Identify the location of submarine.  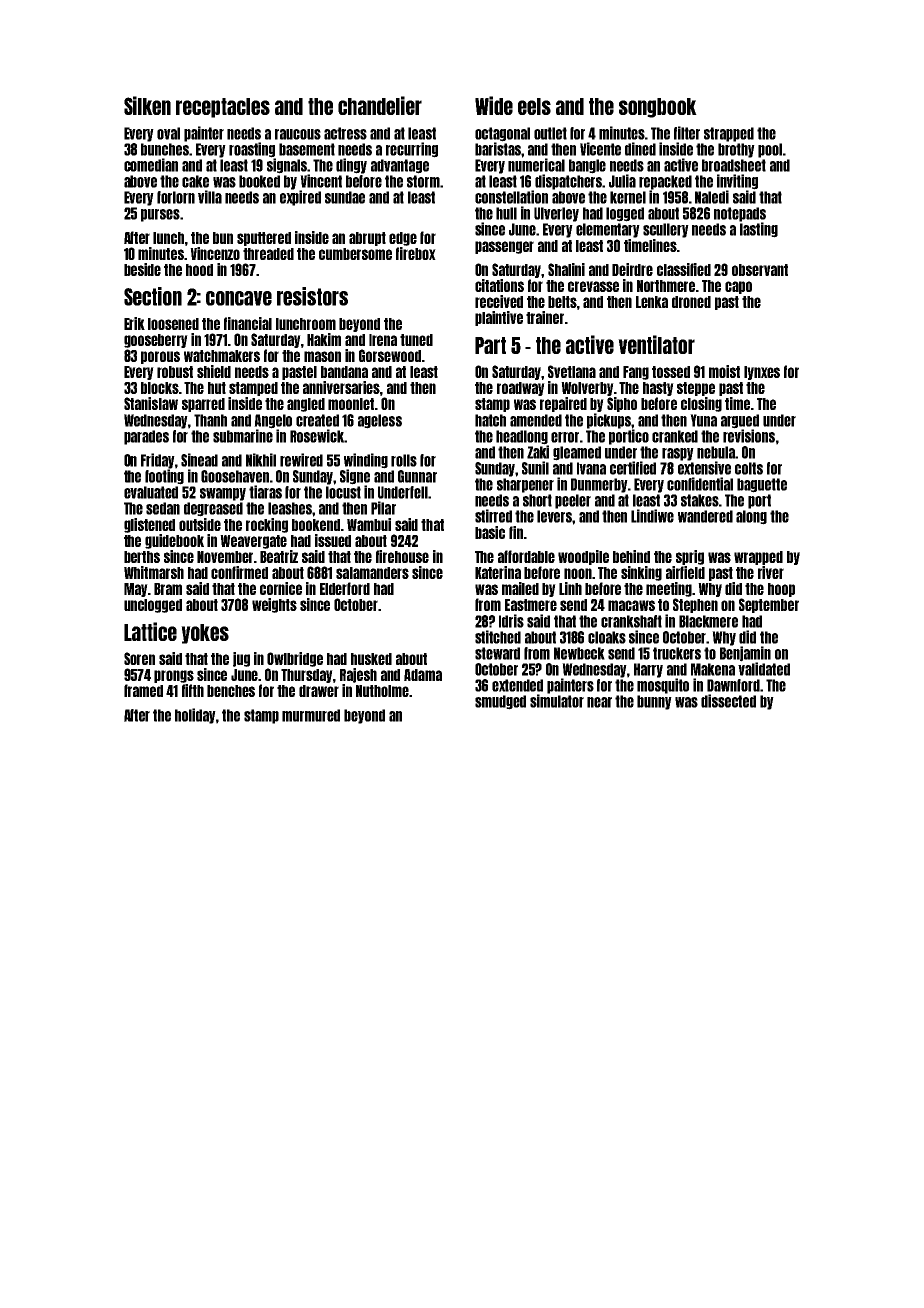
(243, 436).
